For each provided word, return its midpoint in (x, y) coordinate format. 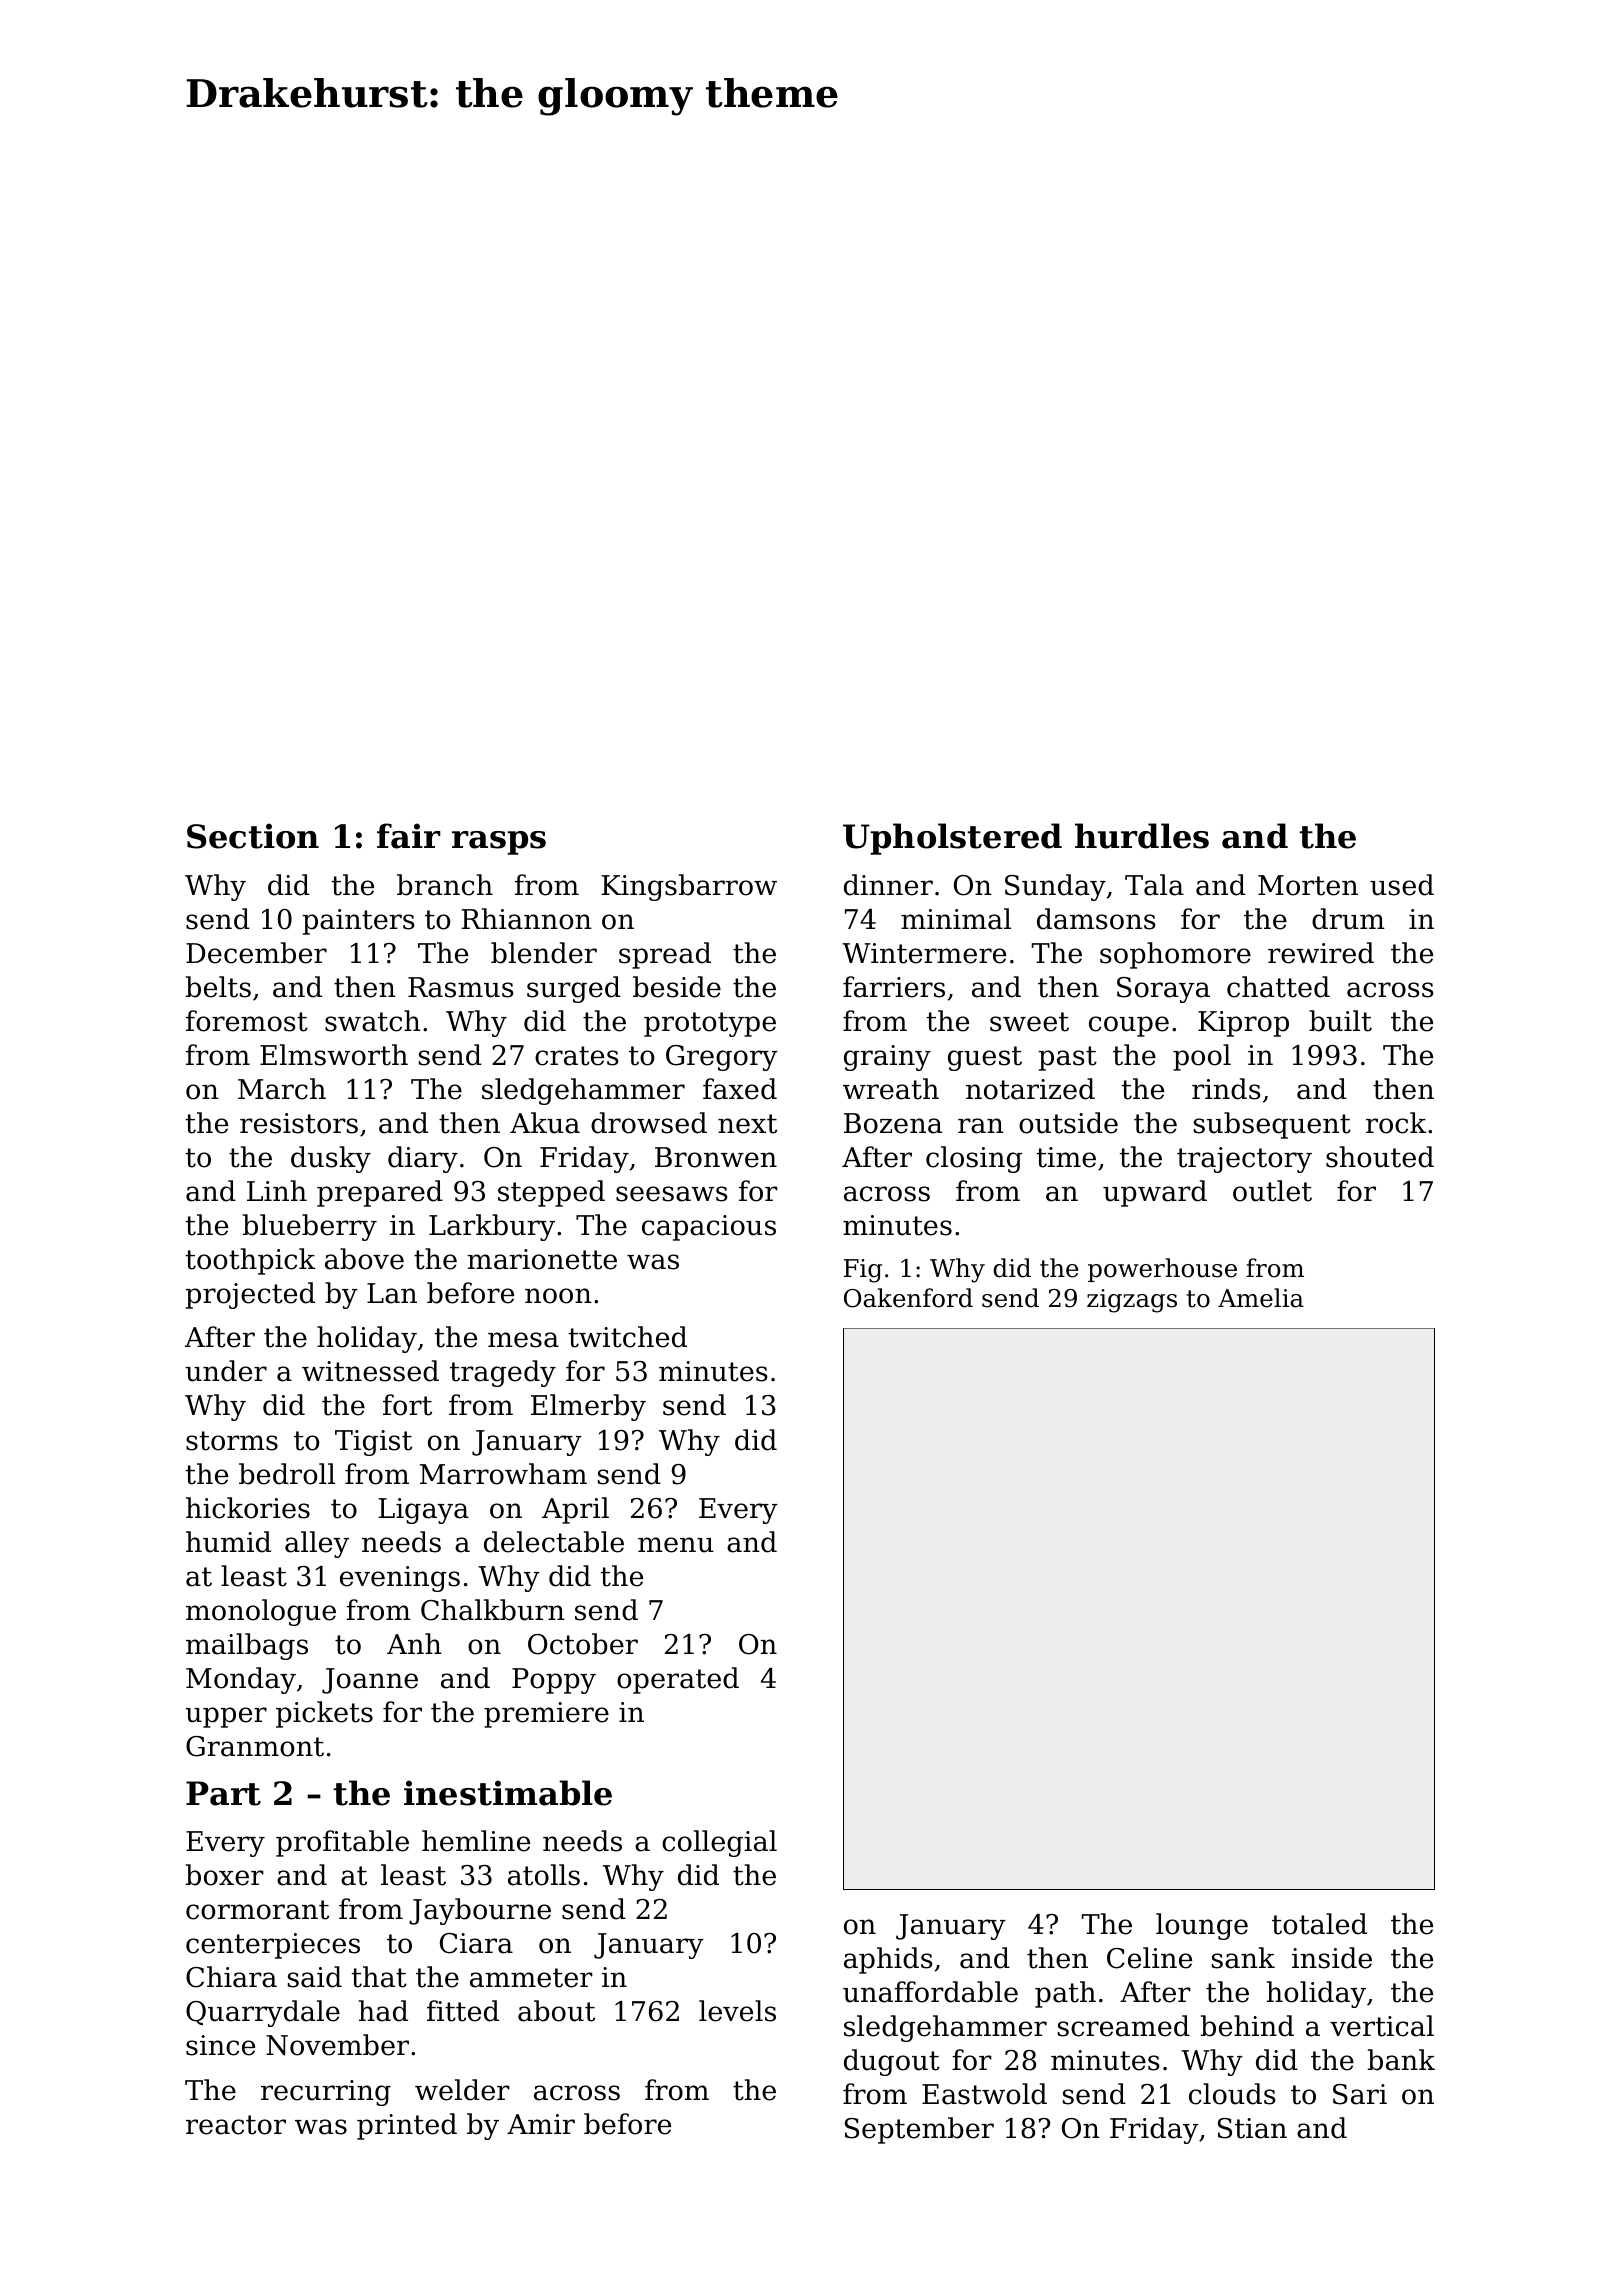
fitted (463, 2011)
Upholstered (952, 839)
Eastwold (984, 2094)
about (556, 2011)
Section (253, 836)
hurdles (1142, 836)
